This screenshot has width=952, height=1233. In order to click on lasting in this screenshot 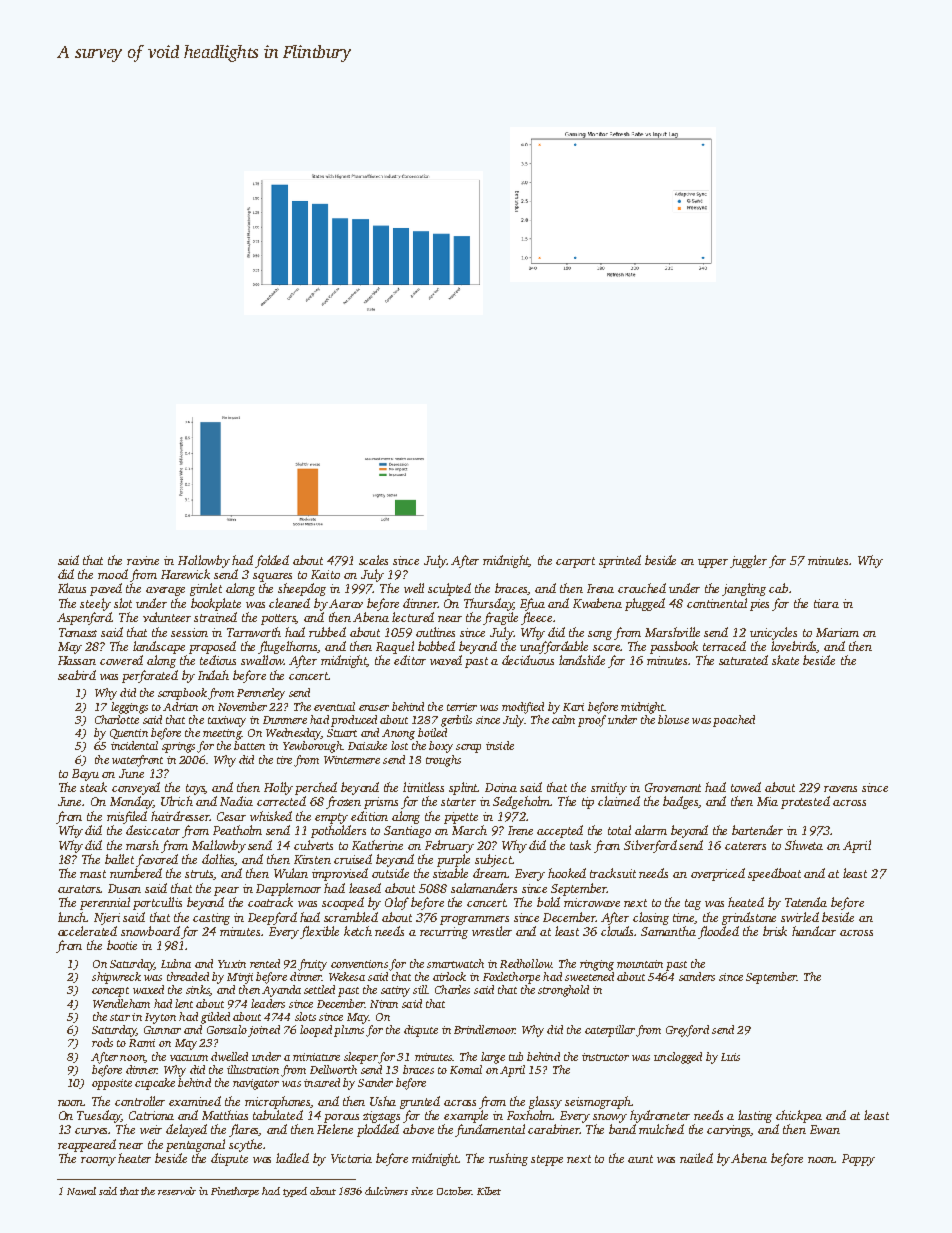, I will do `click(755, 1116)`.
